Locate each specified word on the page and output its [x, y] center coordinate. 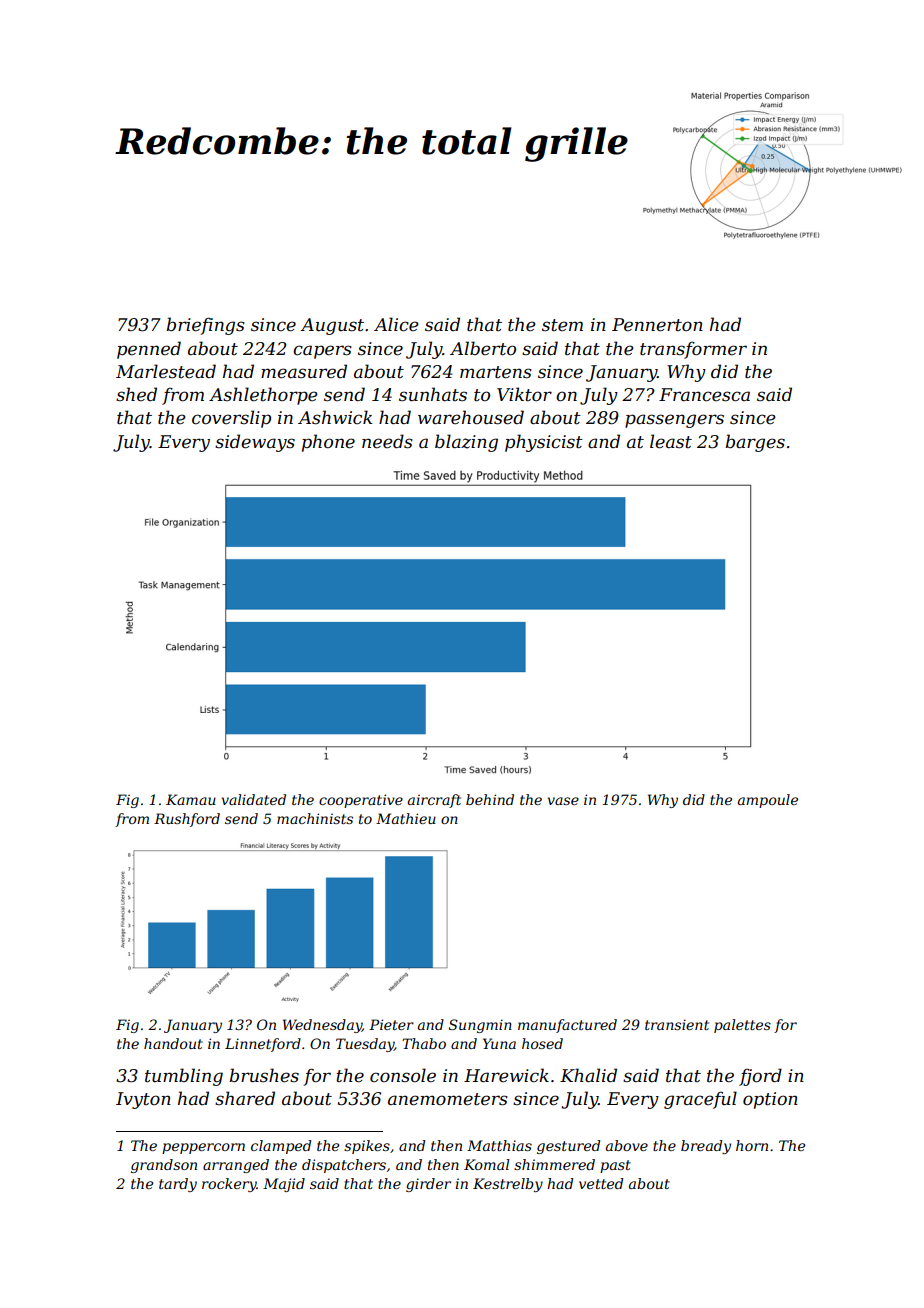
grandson [164, 1166]
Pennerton [657, 325]
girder [428, 1185]
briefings [205, 326]
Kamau [191, 799]
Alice [396, 324]
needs [387, 441]
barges [755, 443]
